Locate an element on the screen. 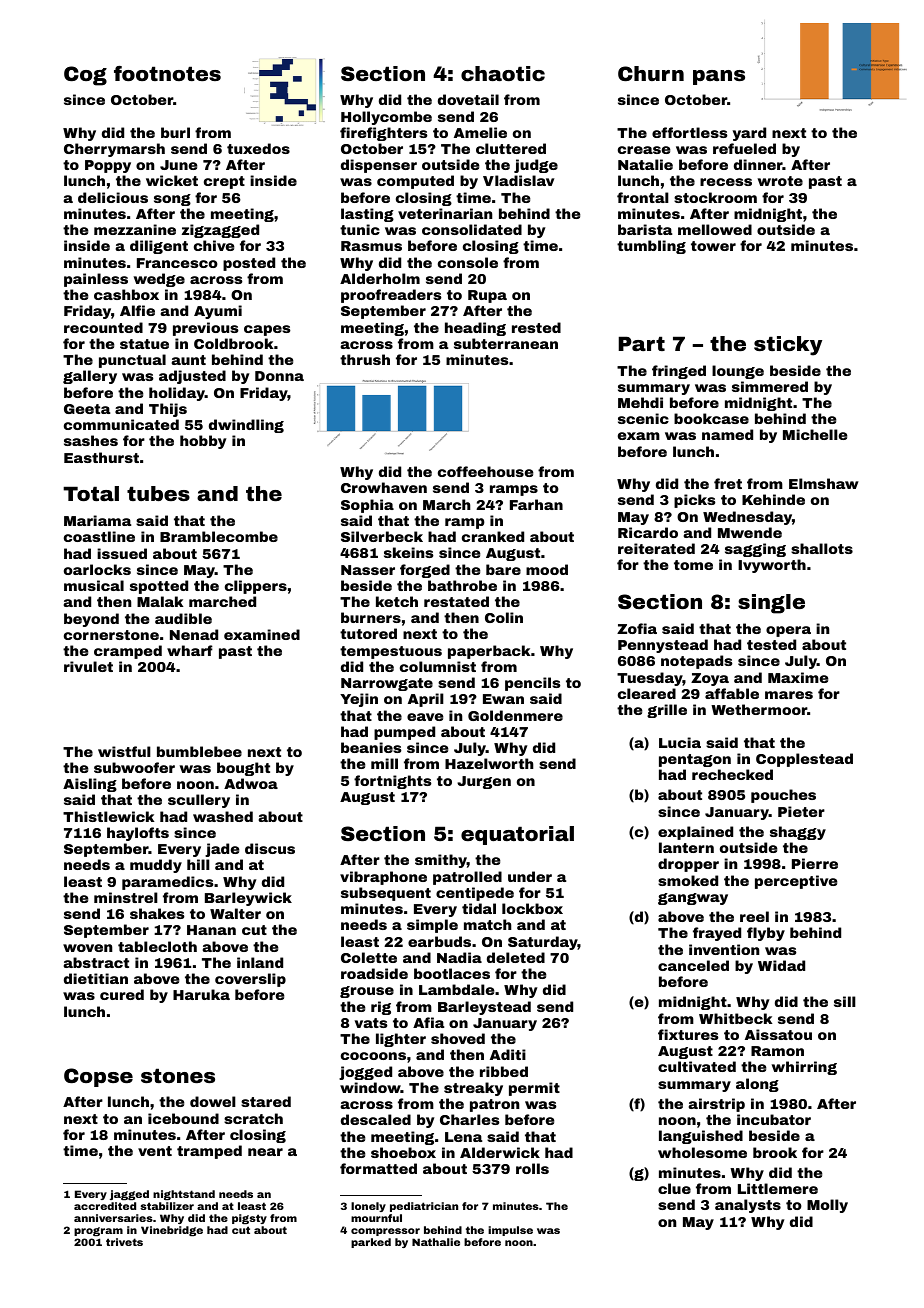 Image resolution: width=924 pixels, height=1308 pixels. delicious is located at coordinates (113, 197).
